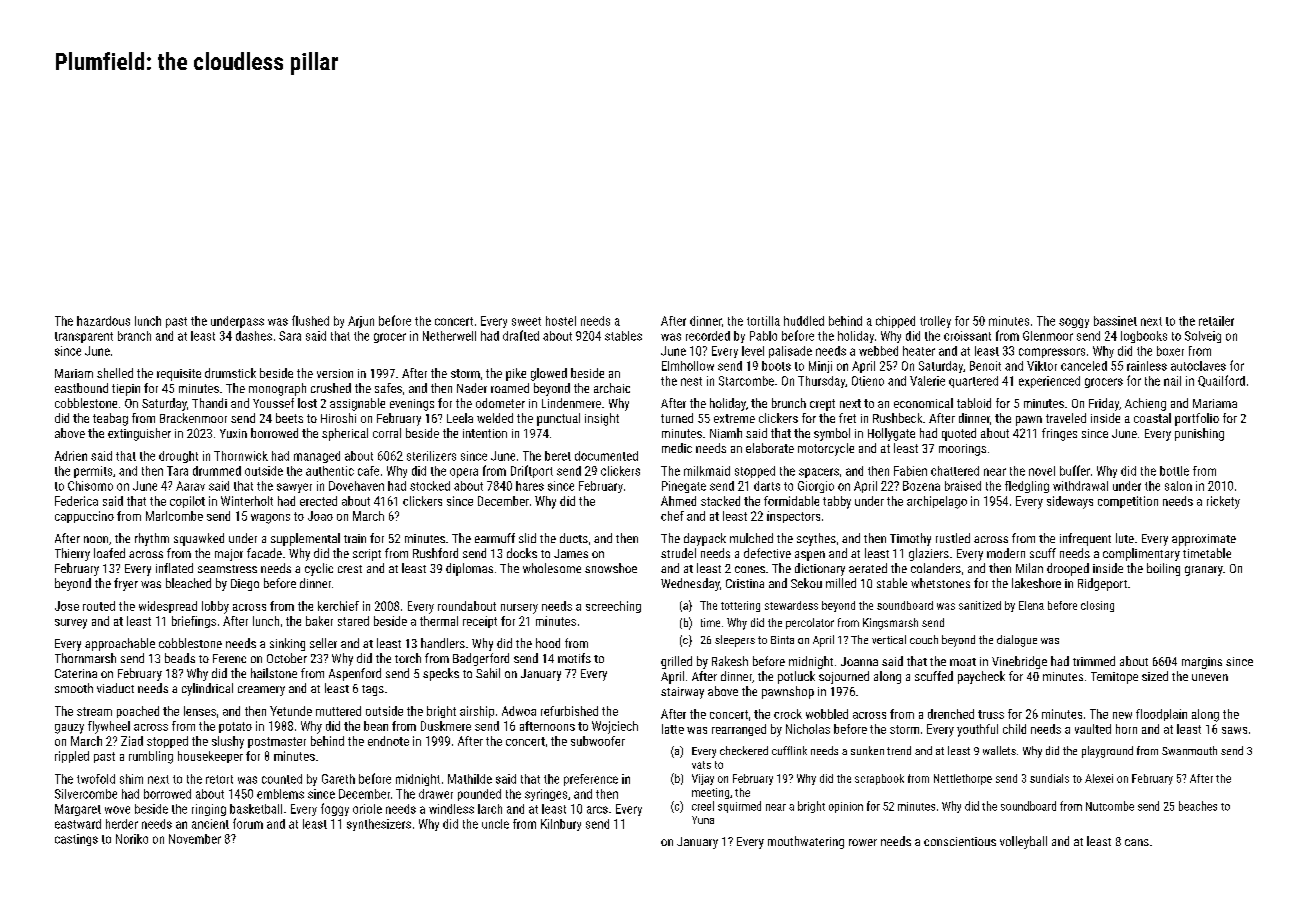 This screenshot has width=1308, height=924. I want to click on hailstone, so click(274, 673).
